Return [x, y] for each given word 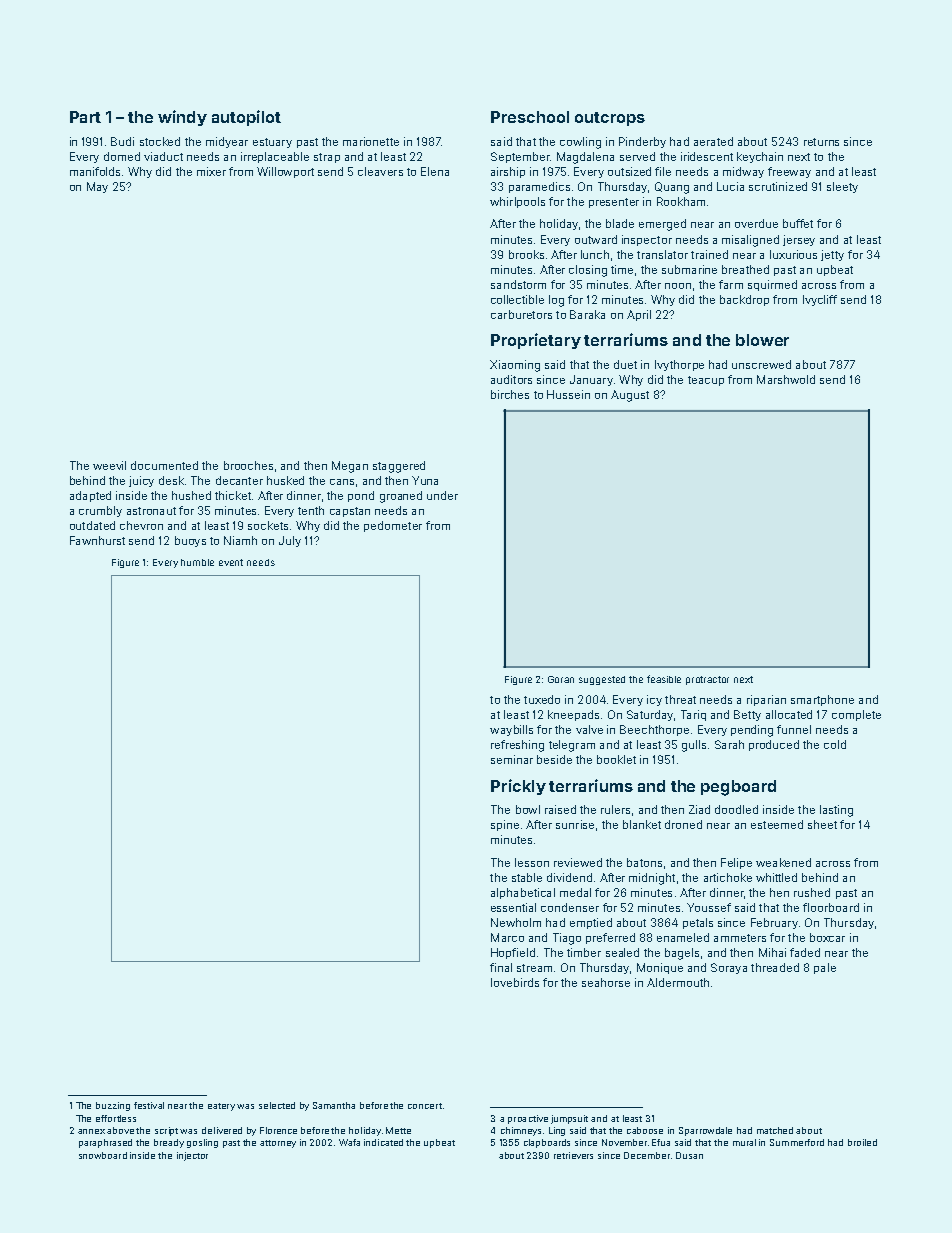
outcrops [610, 119]
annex [91, 1131]
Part [85, 117]
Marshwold [786, 379]
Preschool [530, 117]
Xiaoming [515, 366]
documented [164, 465]
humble [197, 562]
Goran [561, 679]
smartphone [822, 700]
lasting [836, 811]
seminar [512, 759]
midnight [652, 879]
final [501, 967]
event [231, 562]
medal [575, 892]
